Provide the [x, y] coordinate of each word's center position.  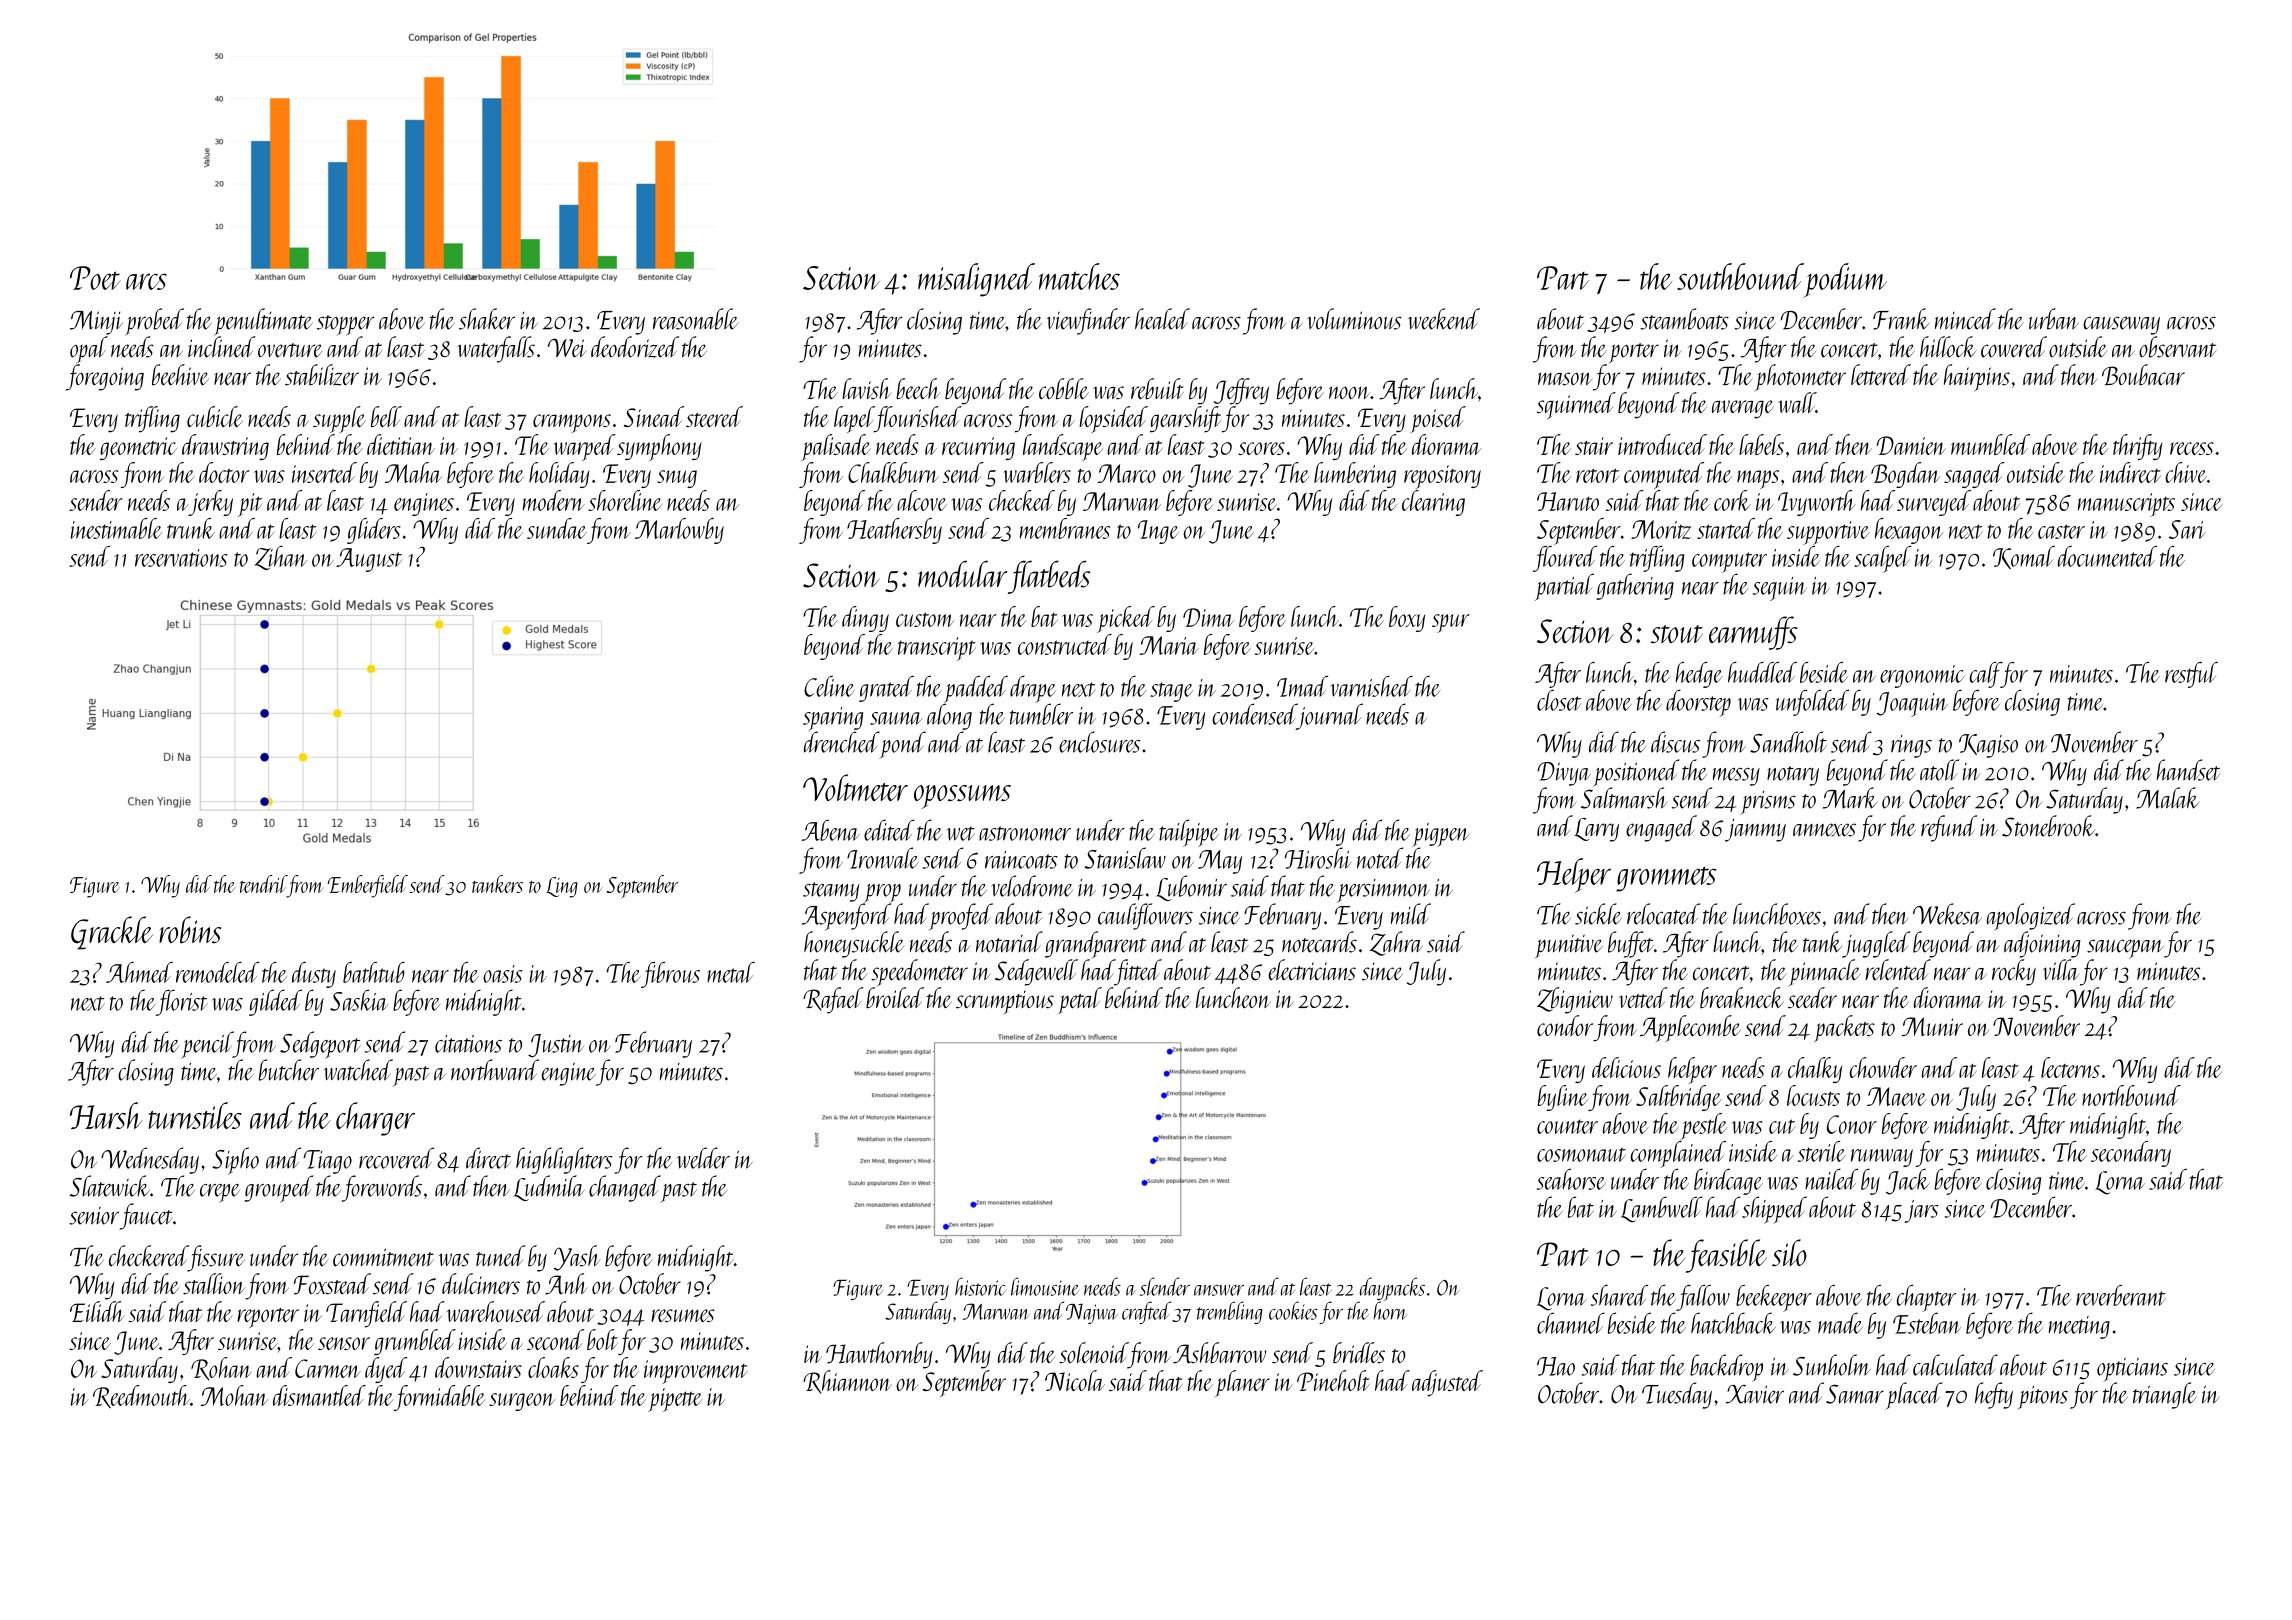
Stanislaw [1125, 858]
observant [2177, 347]
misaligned [976, 280]
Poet [95, 278]
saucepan [2125, 949]
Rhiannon [847, 1382]
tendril [263, 884]
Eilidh [97, 1311]
